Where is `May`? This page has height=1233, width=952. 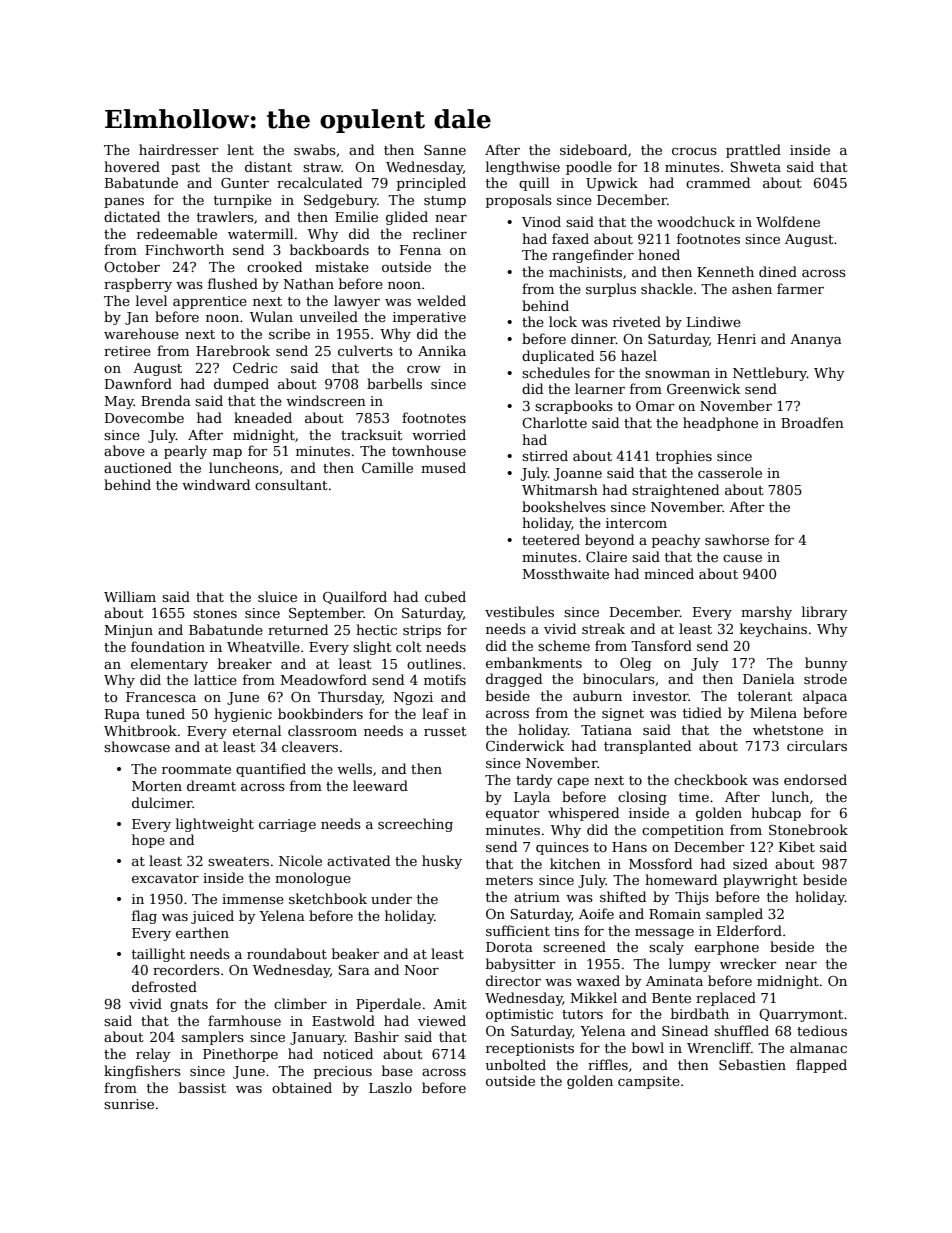
May is located at coordinates (119, 402).
